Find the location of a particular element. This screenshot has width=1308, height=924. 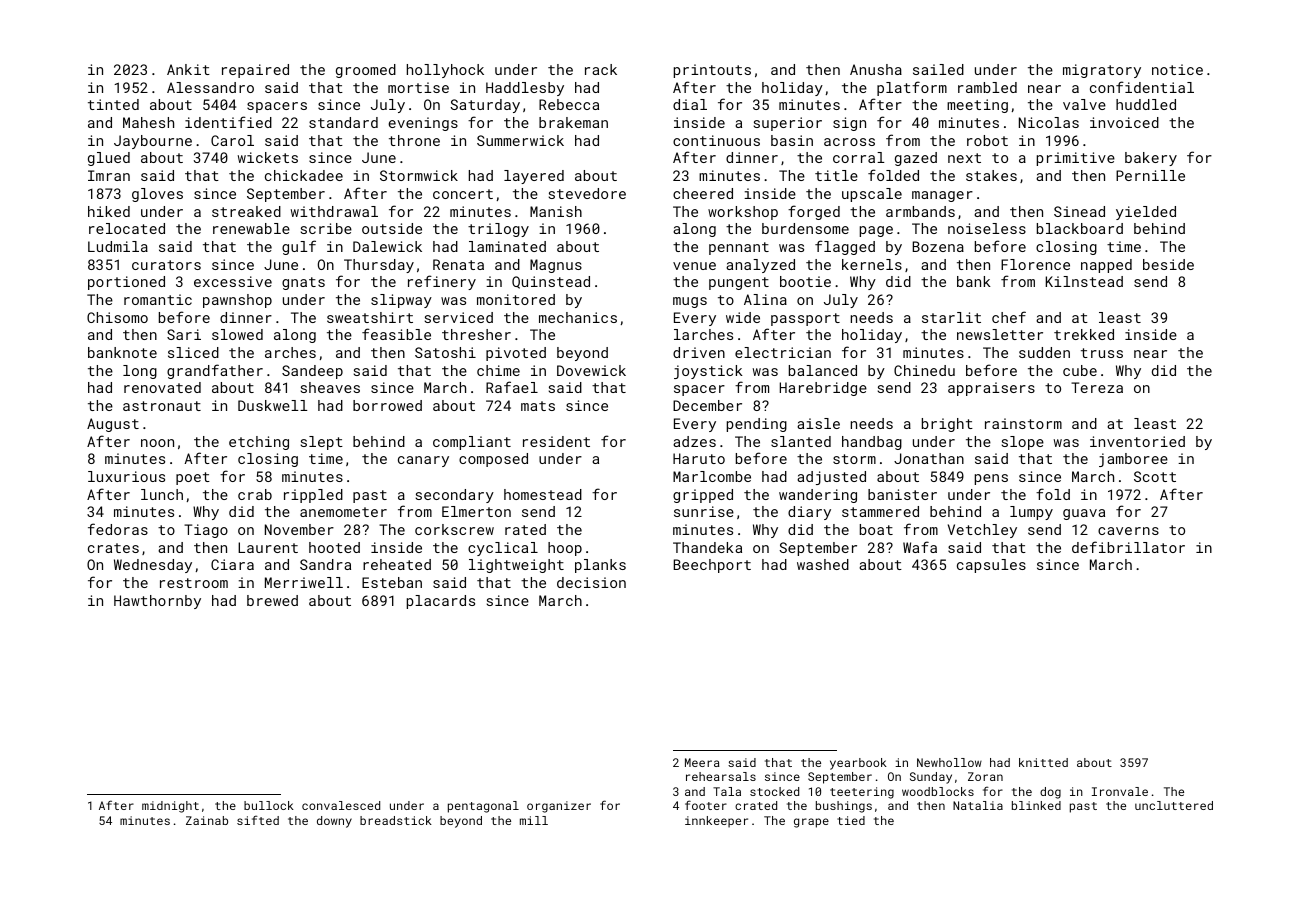

Natalia is located at coordinates (978, 805).
